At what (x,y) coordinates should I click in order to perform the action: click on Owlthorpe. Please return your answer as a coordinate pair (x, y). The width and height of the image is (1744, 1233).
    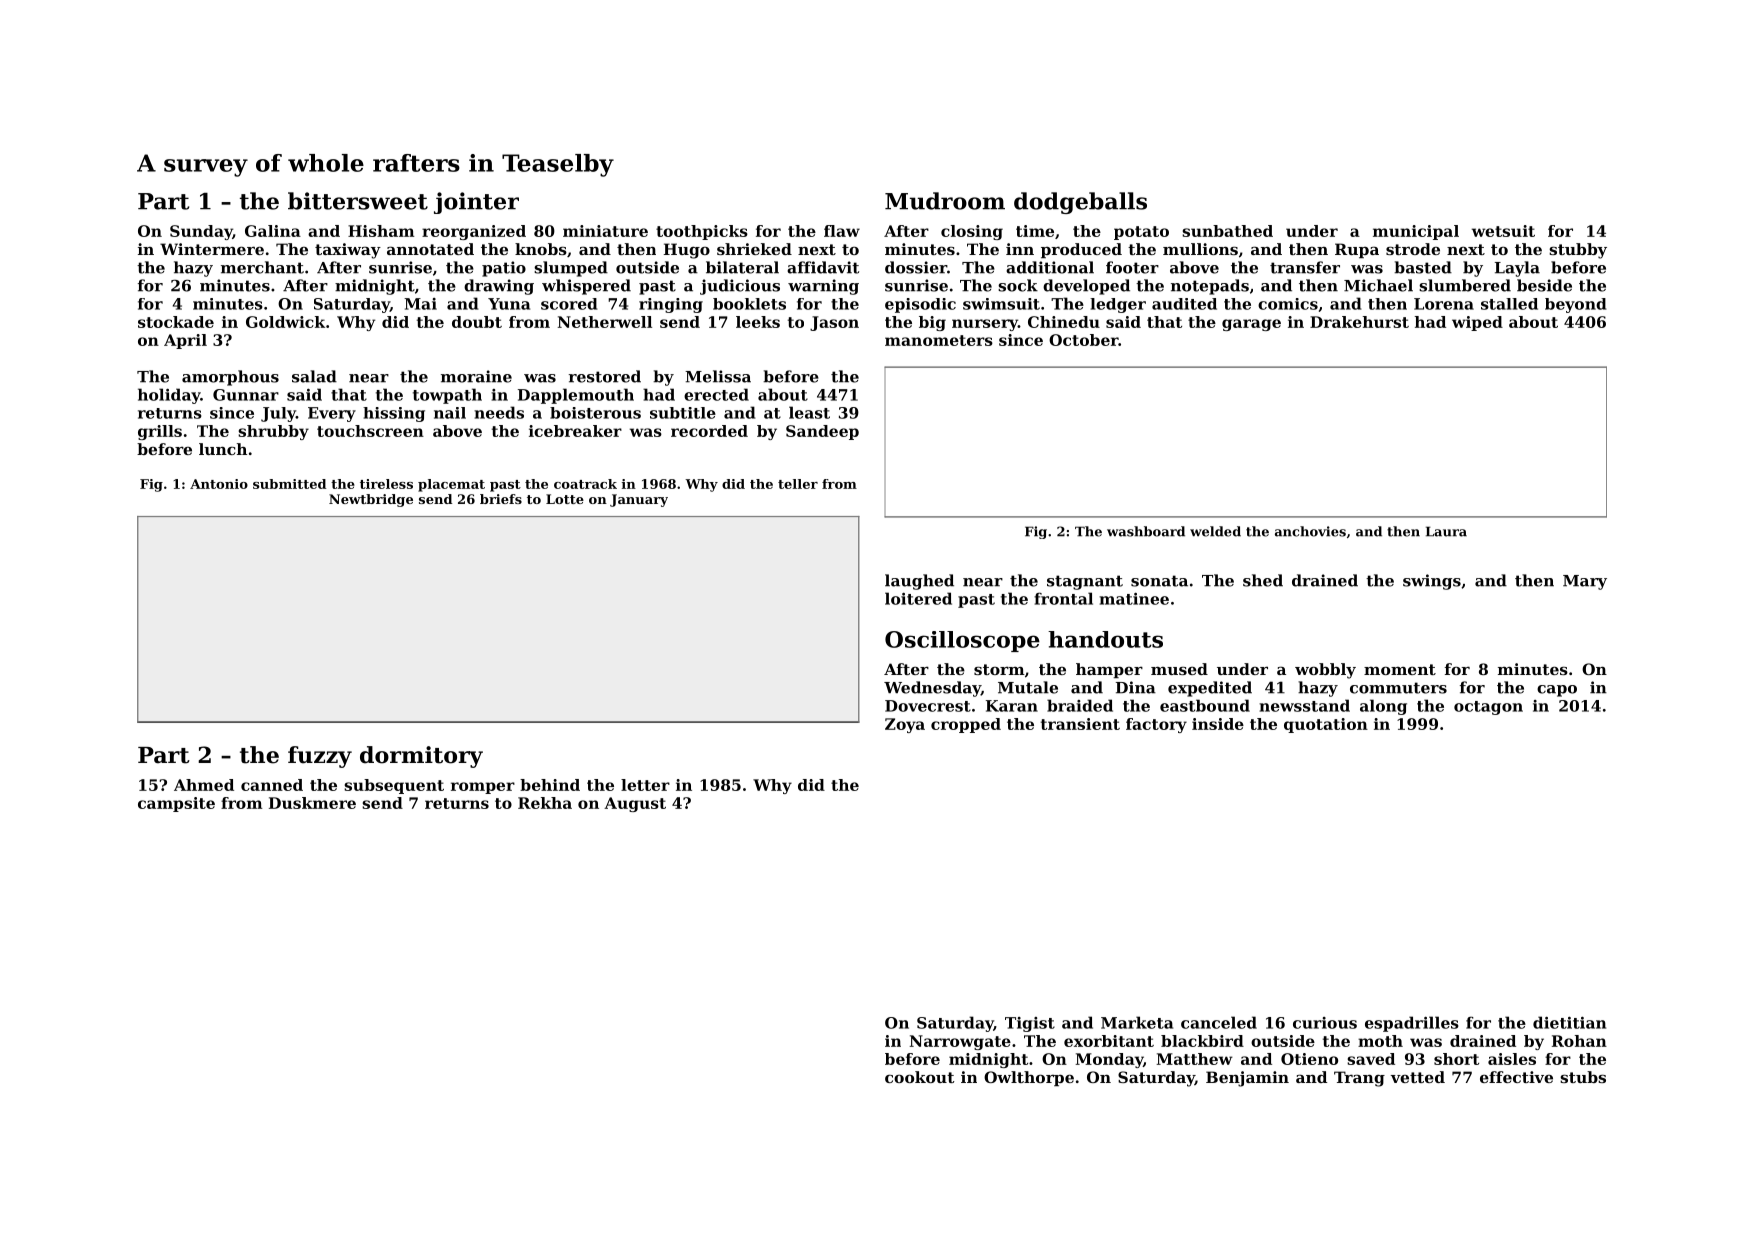
    Looking at the image, I should click on (1029, 1078).
